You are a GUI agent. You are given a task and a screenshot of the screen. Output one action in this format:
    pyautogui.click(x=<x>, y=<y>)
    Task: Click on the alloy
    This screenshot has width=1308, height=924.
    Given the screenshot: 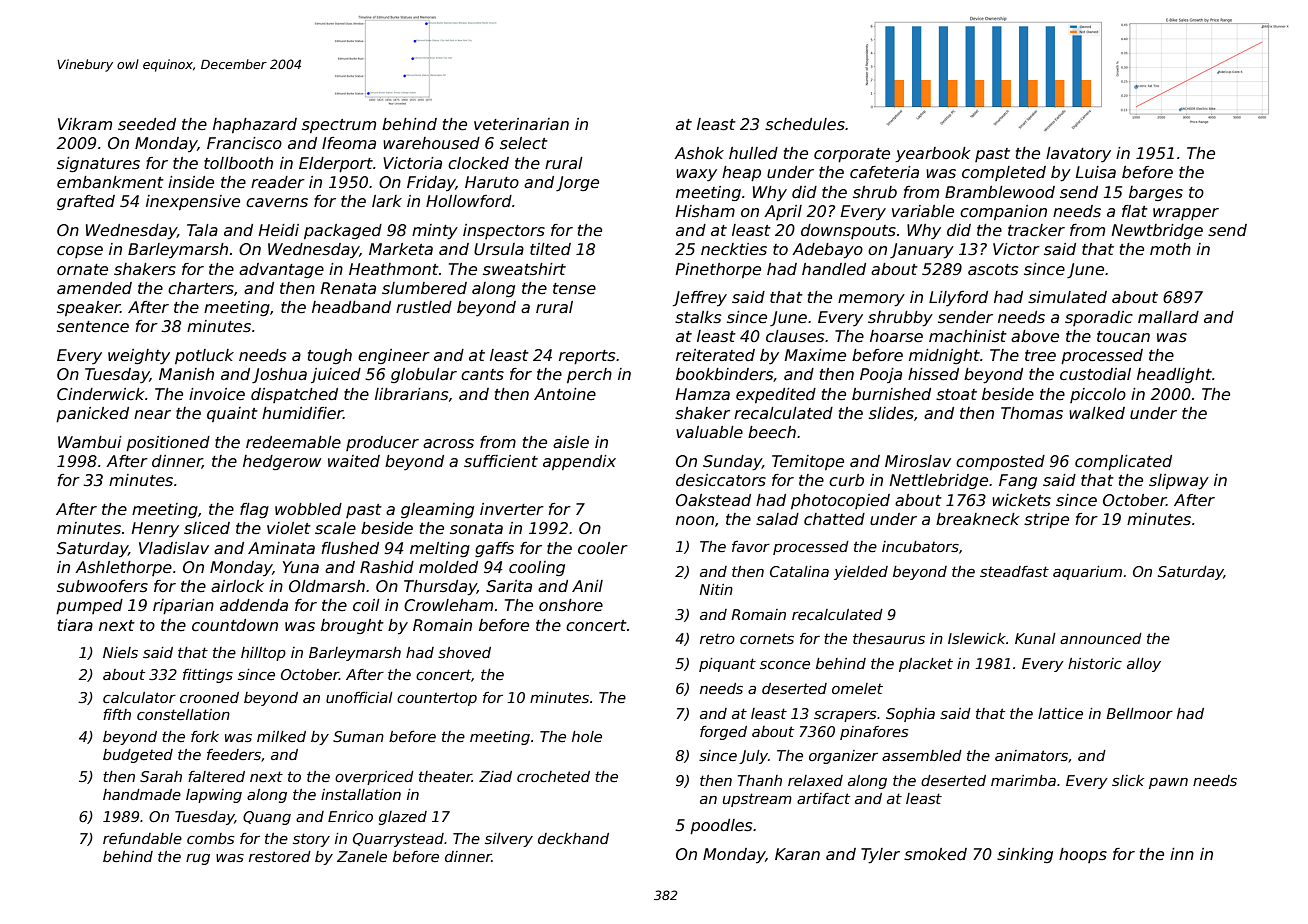 What is the action you would take?
    pyautogui.click(x=1144, y=665)
